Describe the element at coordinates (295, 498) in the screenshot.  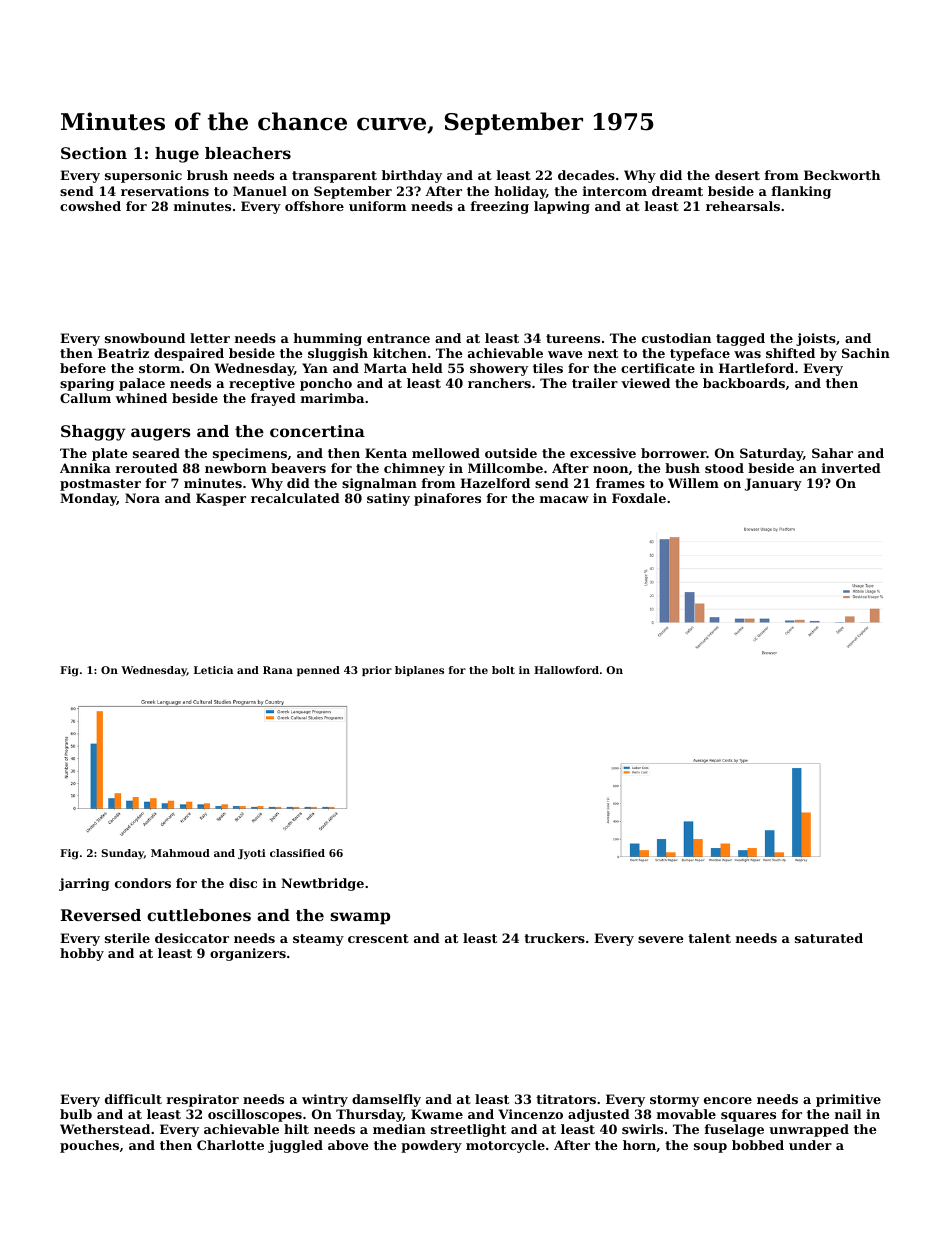
I see `recalculated` at that location.
